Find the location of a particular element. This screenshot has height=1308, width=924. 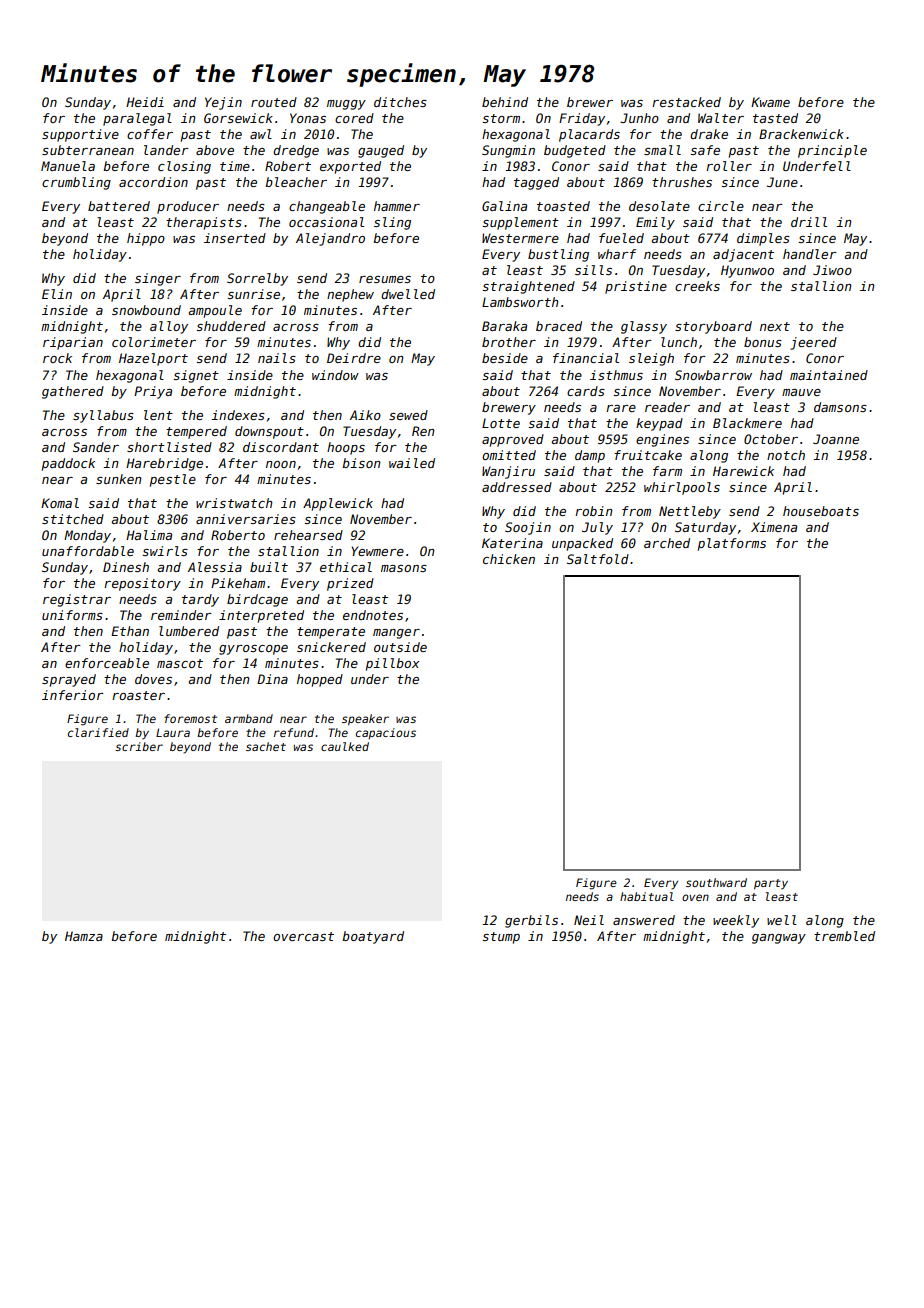

trembled is located at coordinates (844, 936).
